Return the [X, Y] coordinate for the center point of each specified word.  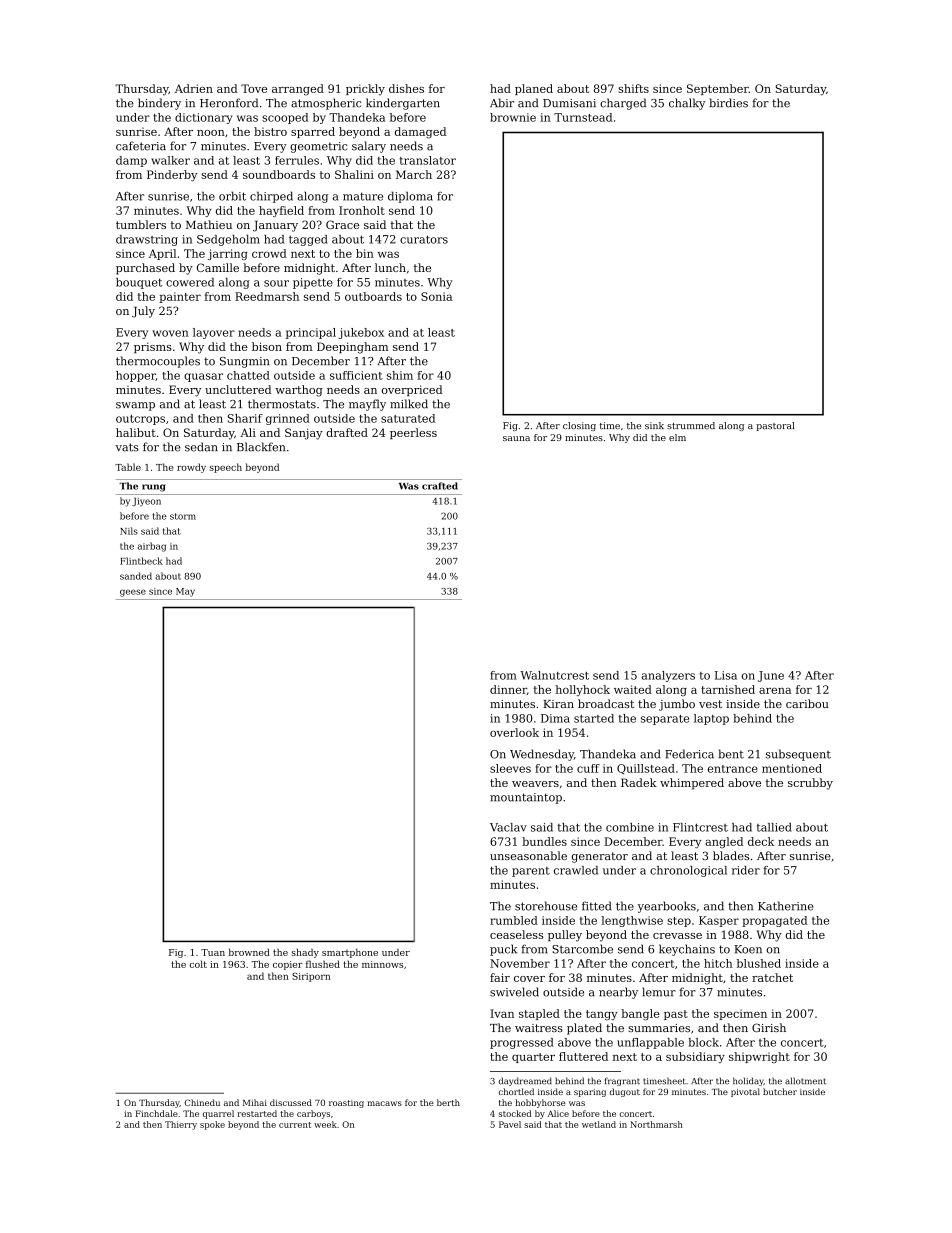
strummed [691, 425]
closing [579, 426]
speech [226, 468]
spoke [212, 1125]
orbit [232, 196]
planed [534, 89]
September [718, 89]
